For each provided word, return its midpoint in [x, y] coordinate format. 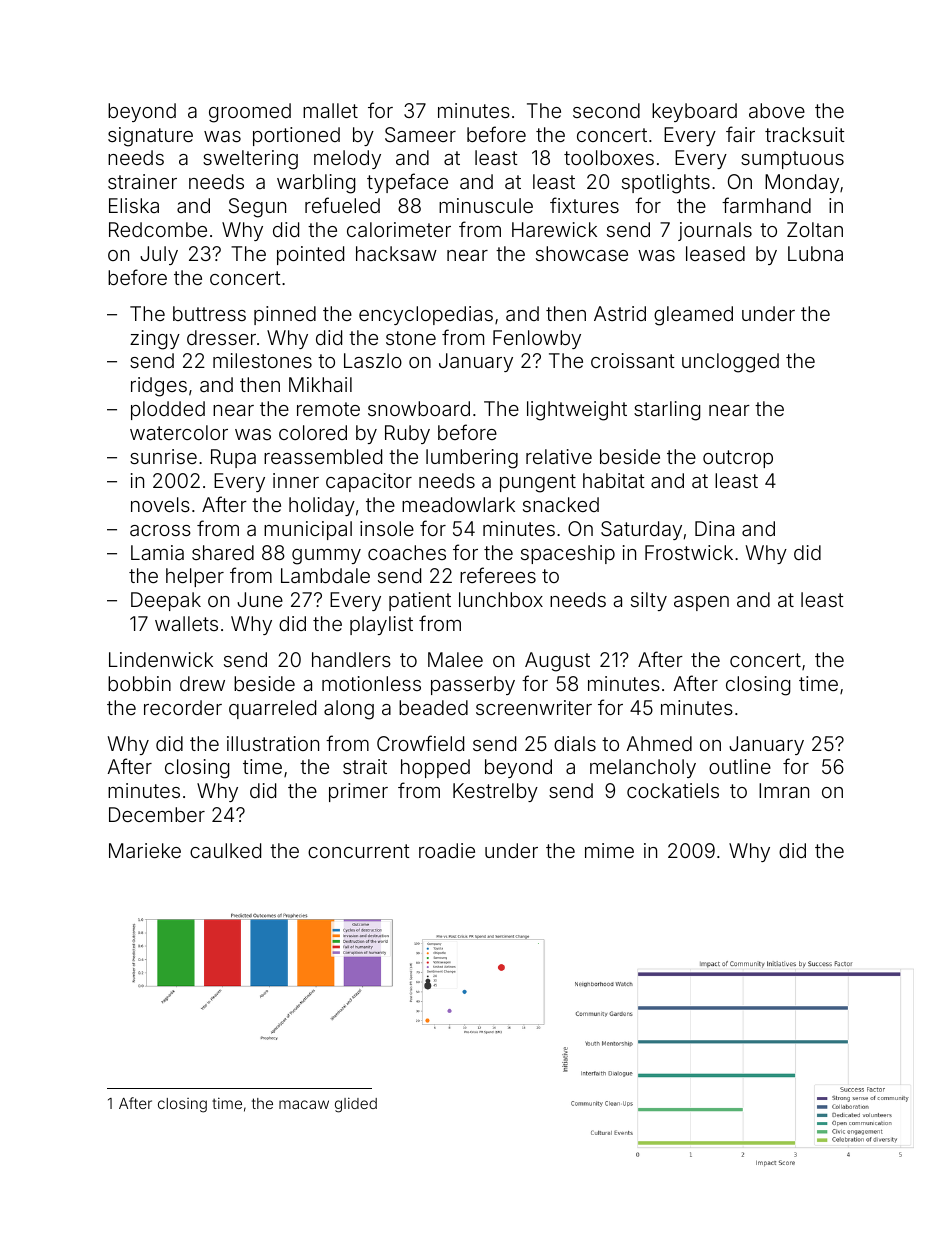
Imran [784, 790]
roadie [447, 850]
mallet [330, 110]
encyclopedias [426, 315]
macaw [304, 1104]
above [777, 110]
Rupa [233, 458]
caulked [225, 850]
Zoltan [815, 229]
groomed [250, 113]
